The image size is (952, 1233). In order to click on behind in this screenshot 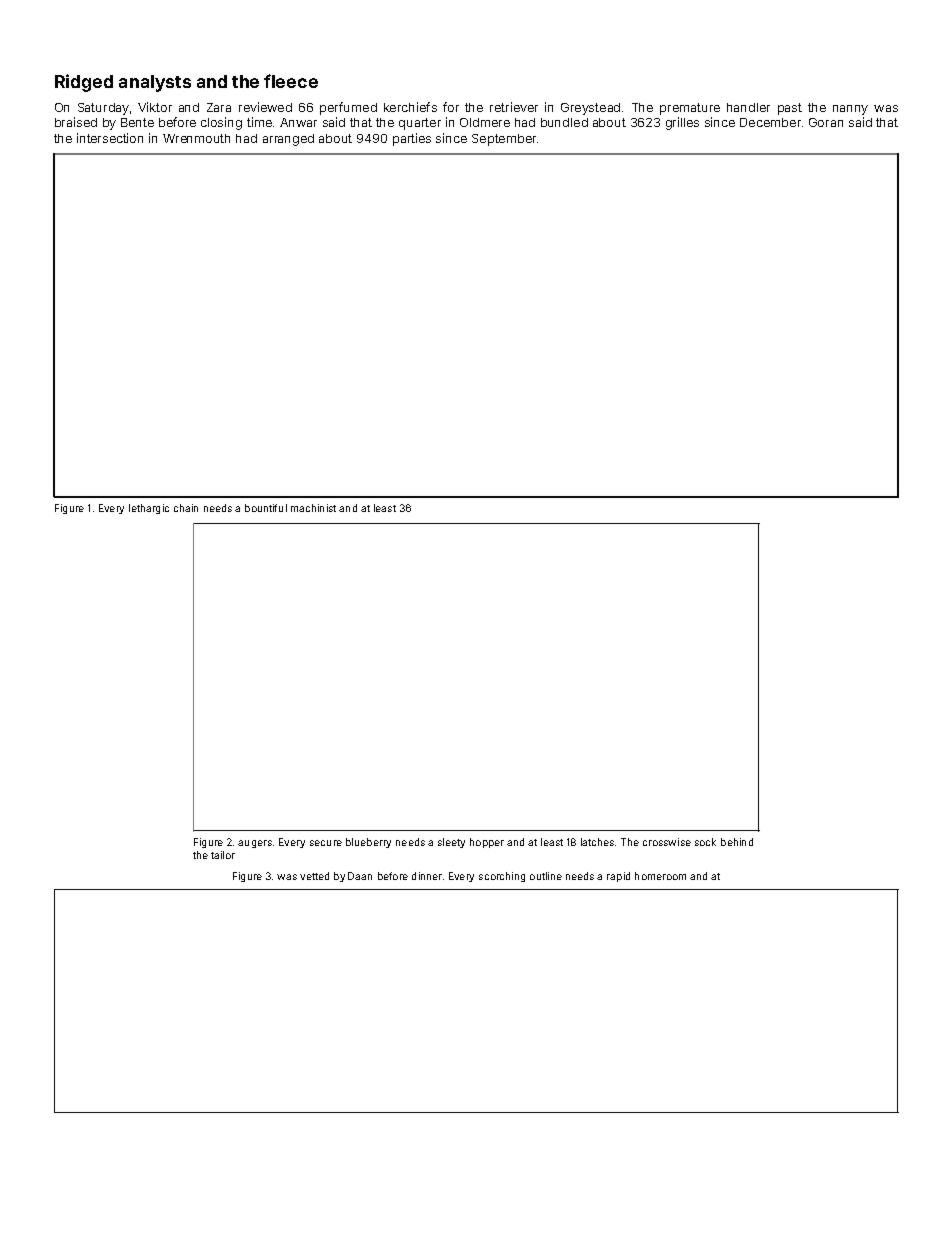, I will do `click(737, 842)`.
